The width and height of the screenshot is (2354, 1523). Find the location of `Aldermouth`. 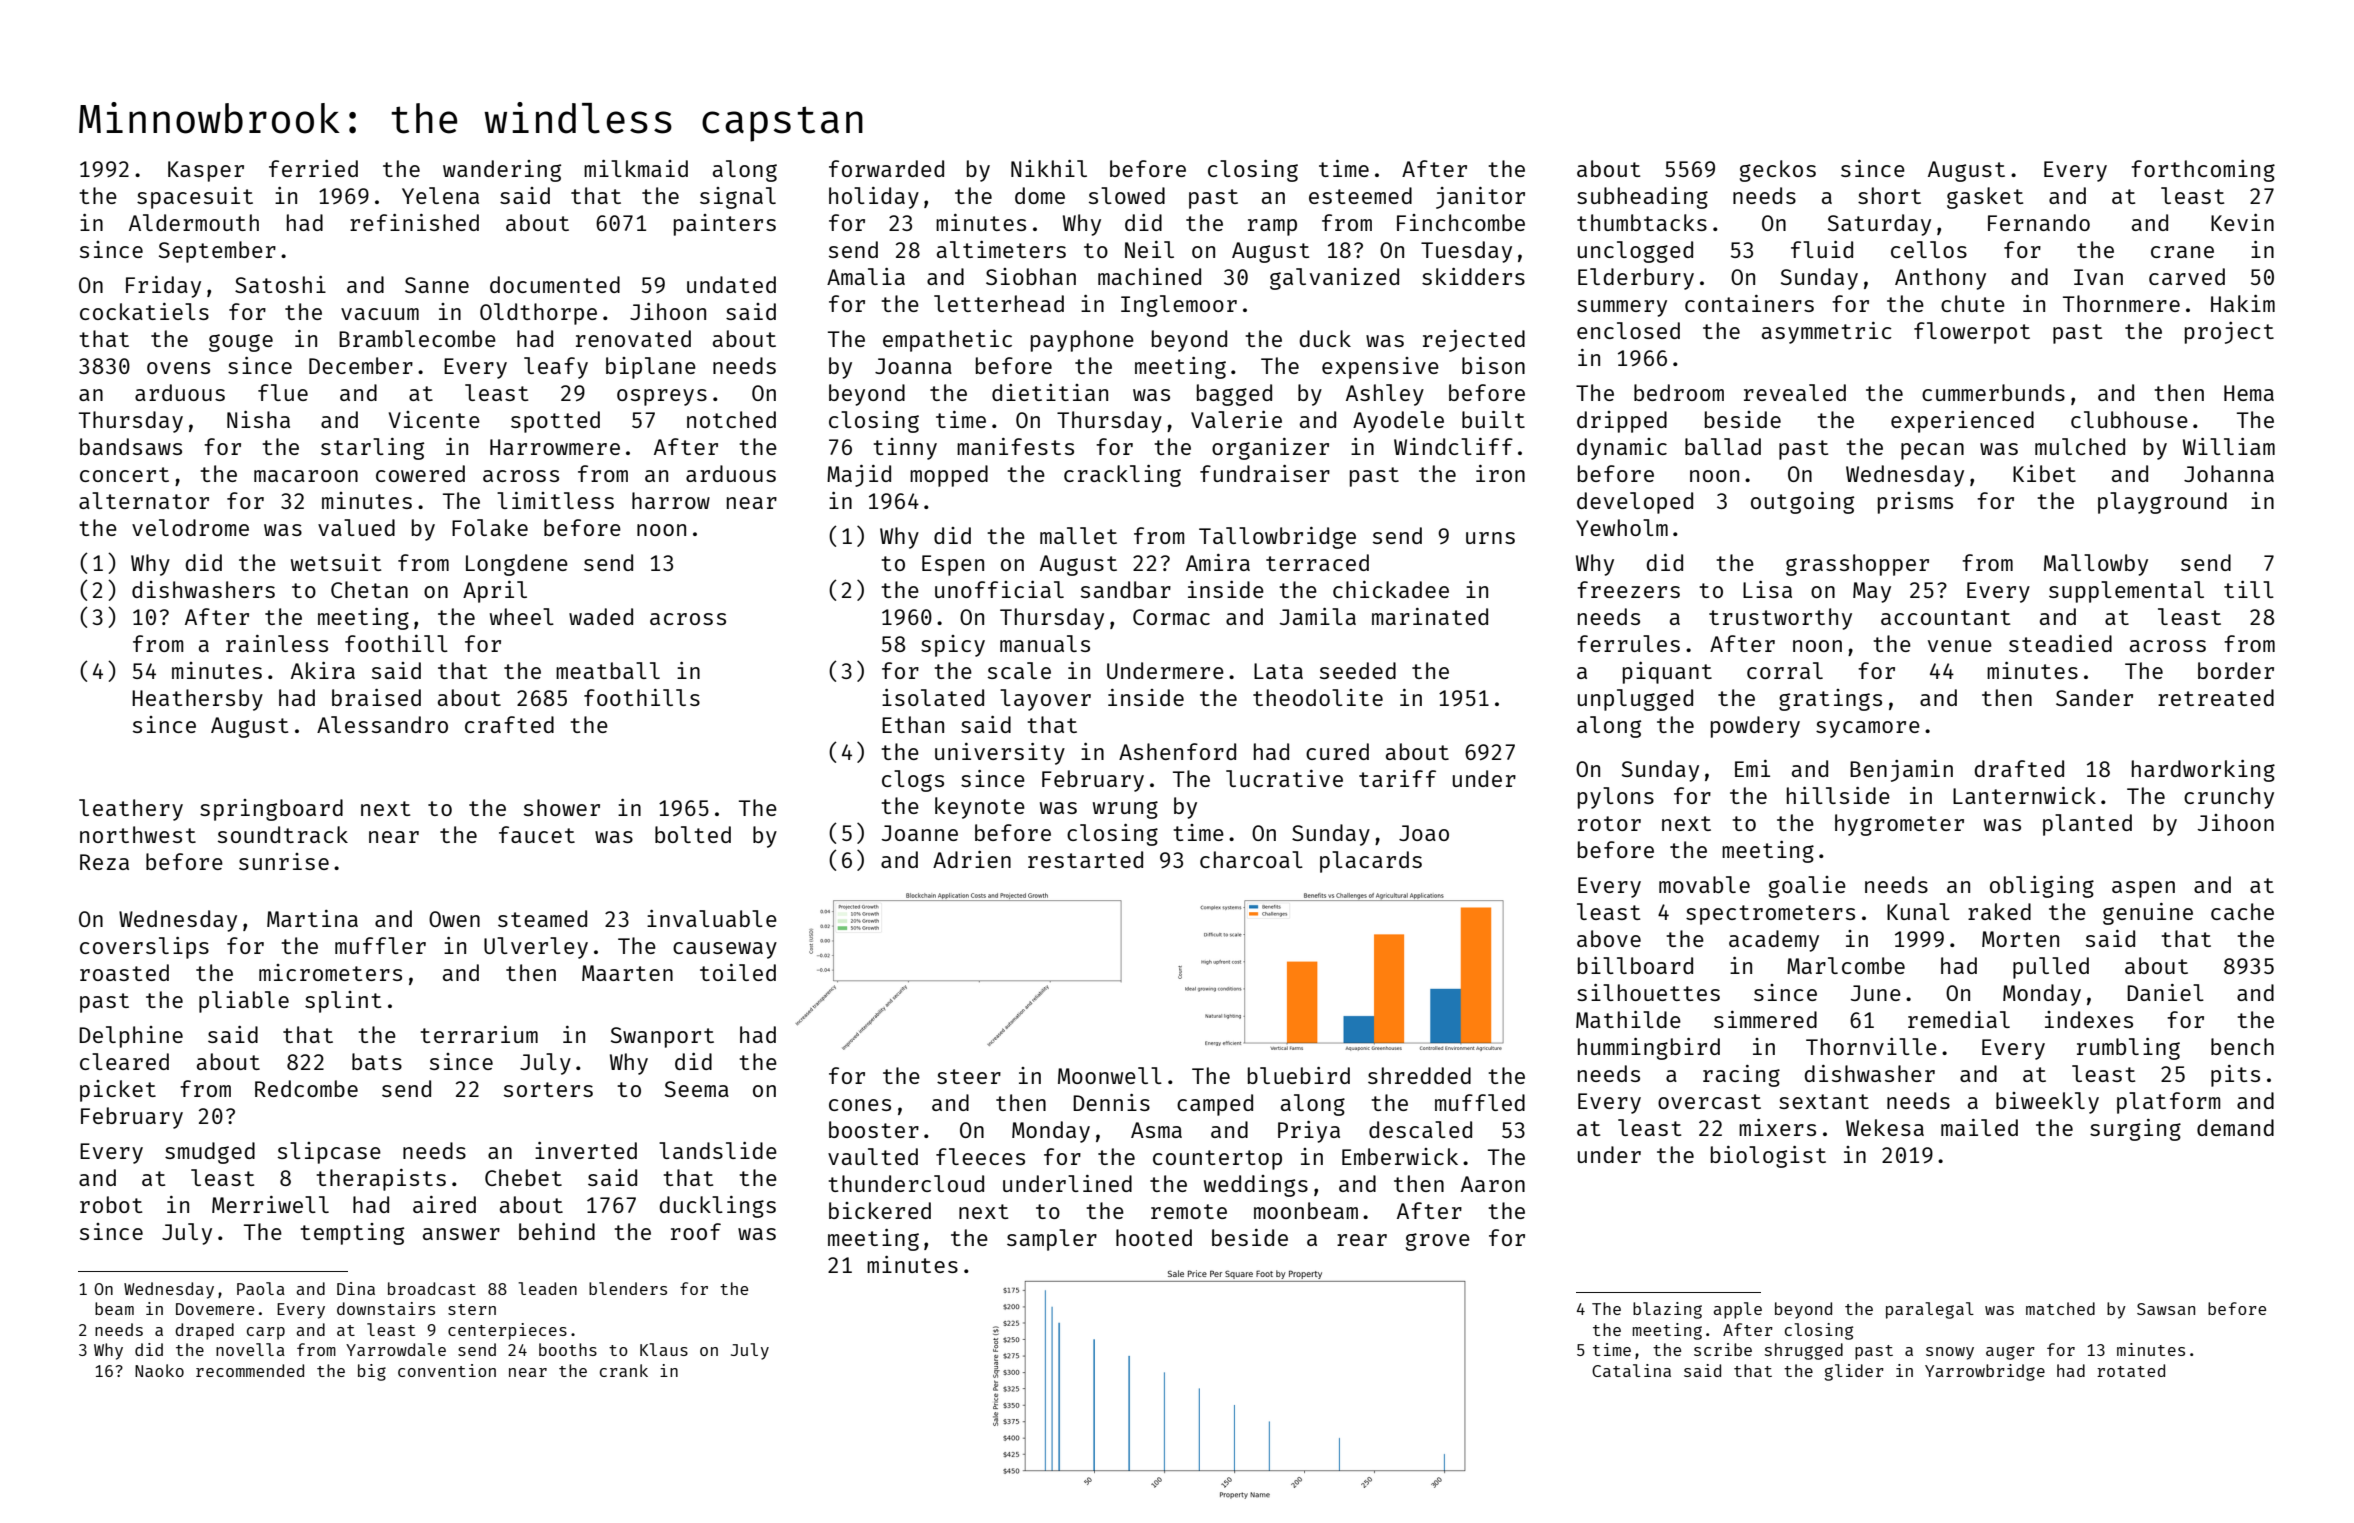

Aldermouth is located at coordinates (194, 222).
